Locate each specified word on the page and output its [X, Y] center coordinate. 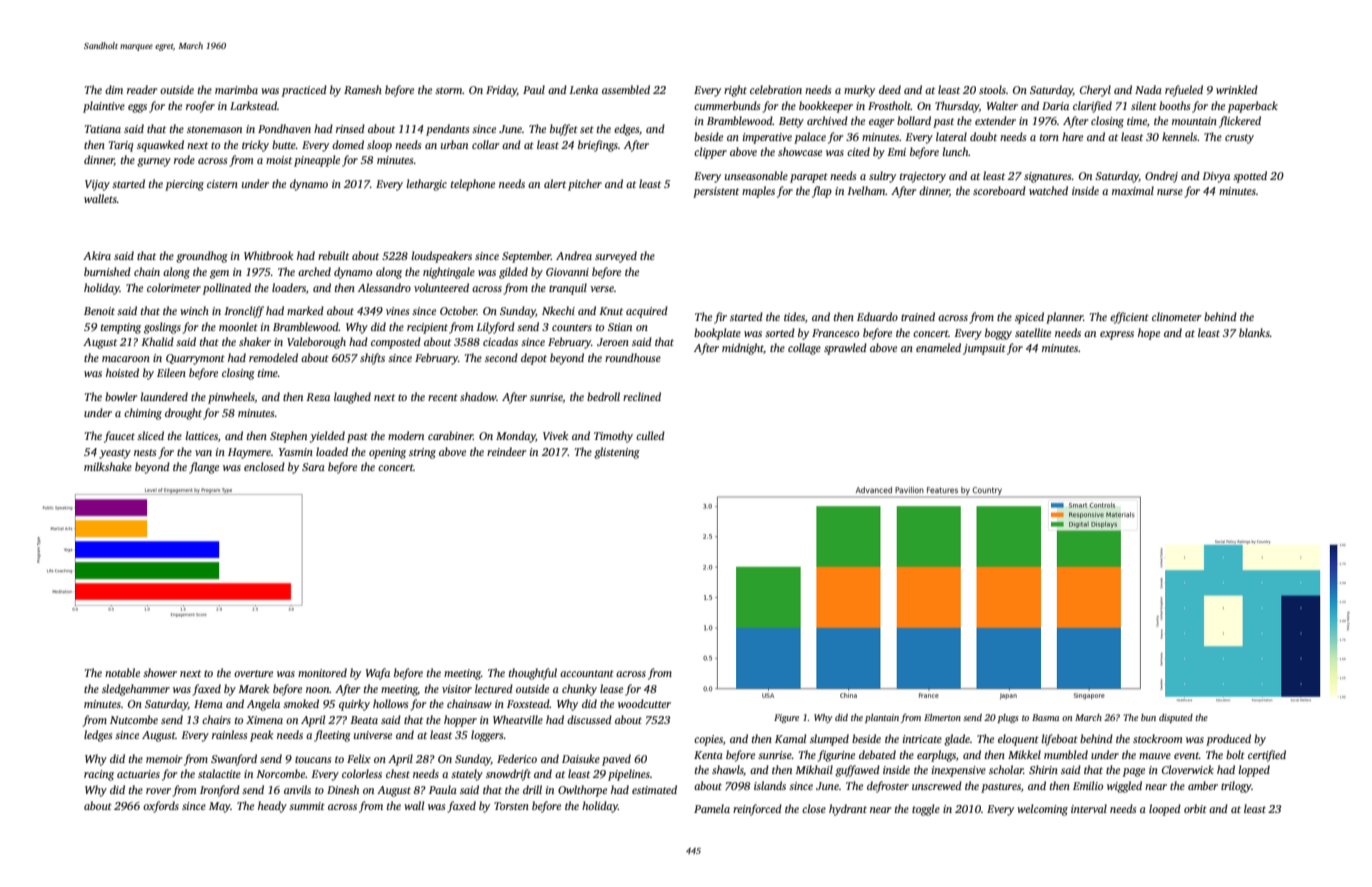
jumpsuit [984, 349]
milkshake [108, 466]
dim [114, 89]
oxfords [161, 807]
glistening [617, 453]
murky [859, 91]
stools [992, 89]
